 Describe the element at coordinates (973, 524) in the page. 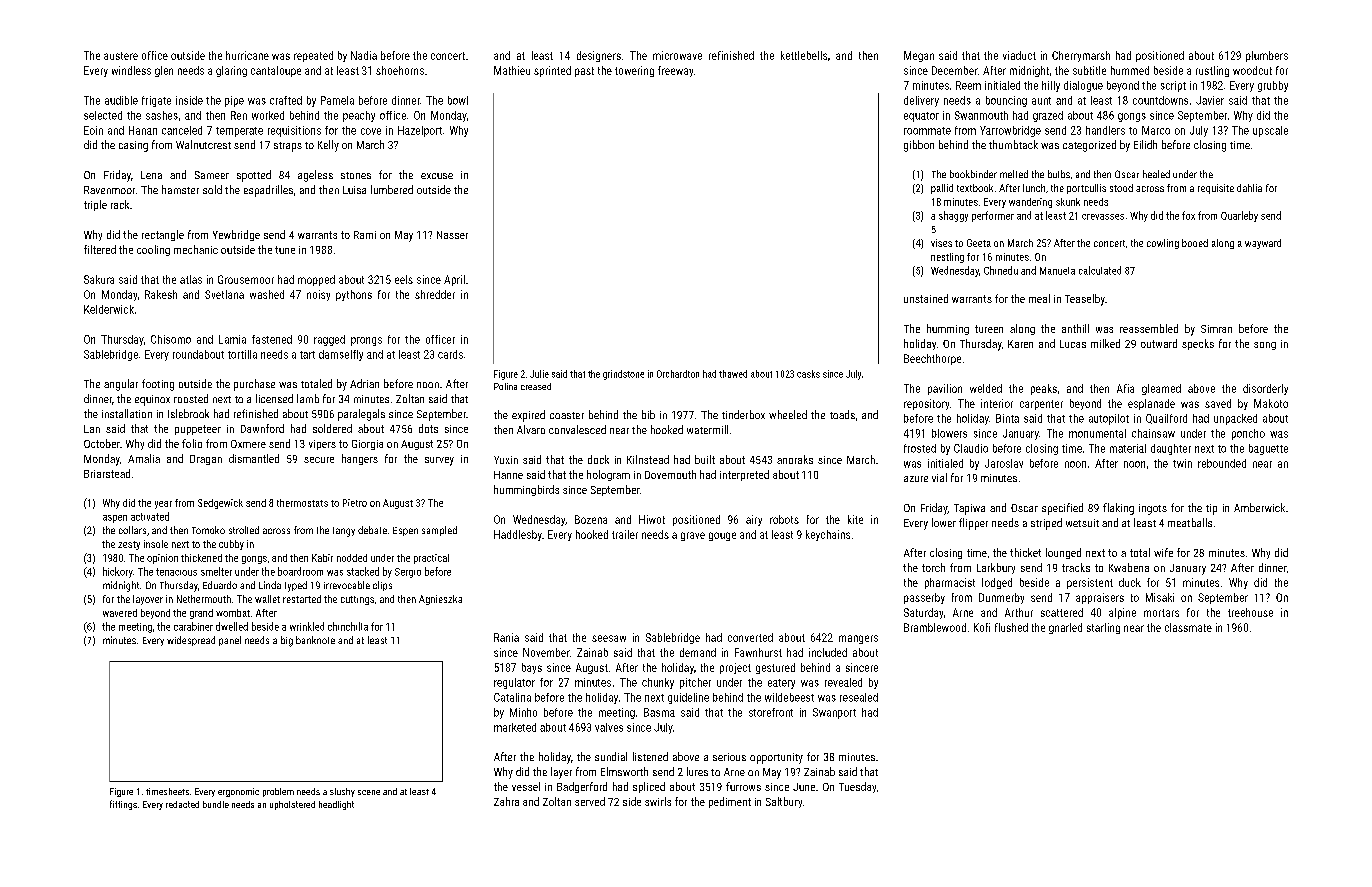

I see `flipper` at that location.
